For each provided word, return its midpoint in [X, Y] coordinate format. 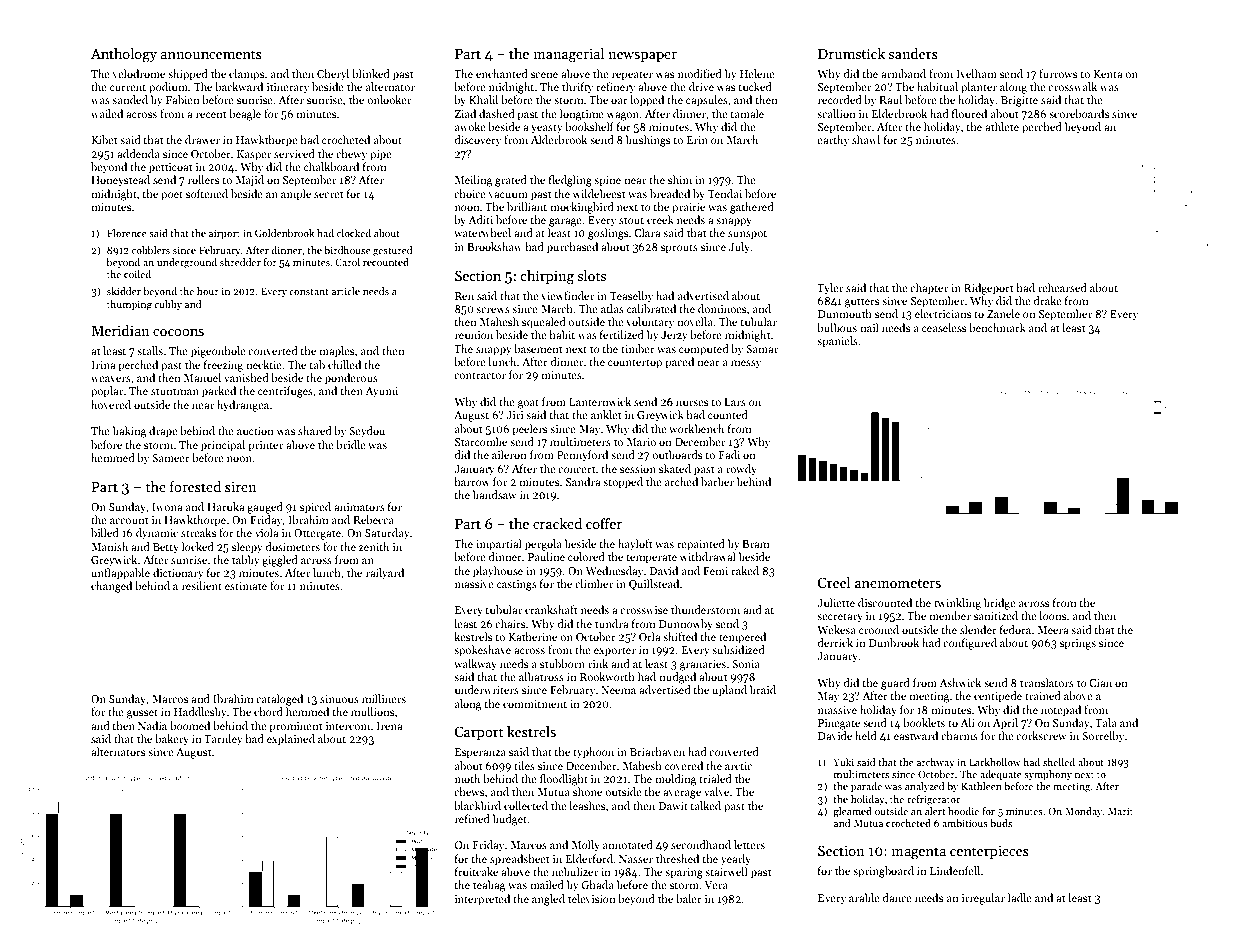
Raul [890, 99]
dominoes [722, 308]
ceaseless [944, 327]
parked [219, 392]
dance [897, 897]
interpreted [482, 900]
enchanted [502, 73]
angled [548, 900]
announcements [211, 54]
